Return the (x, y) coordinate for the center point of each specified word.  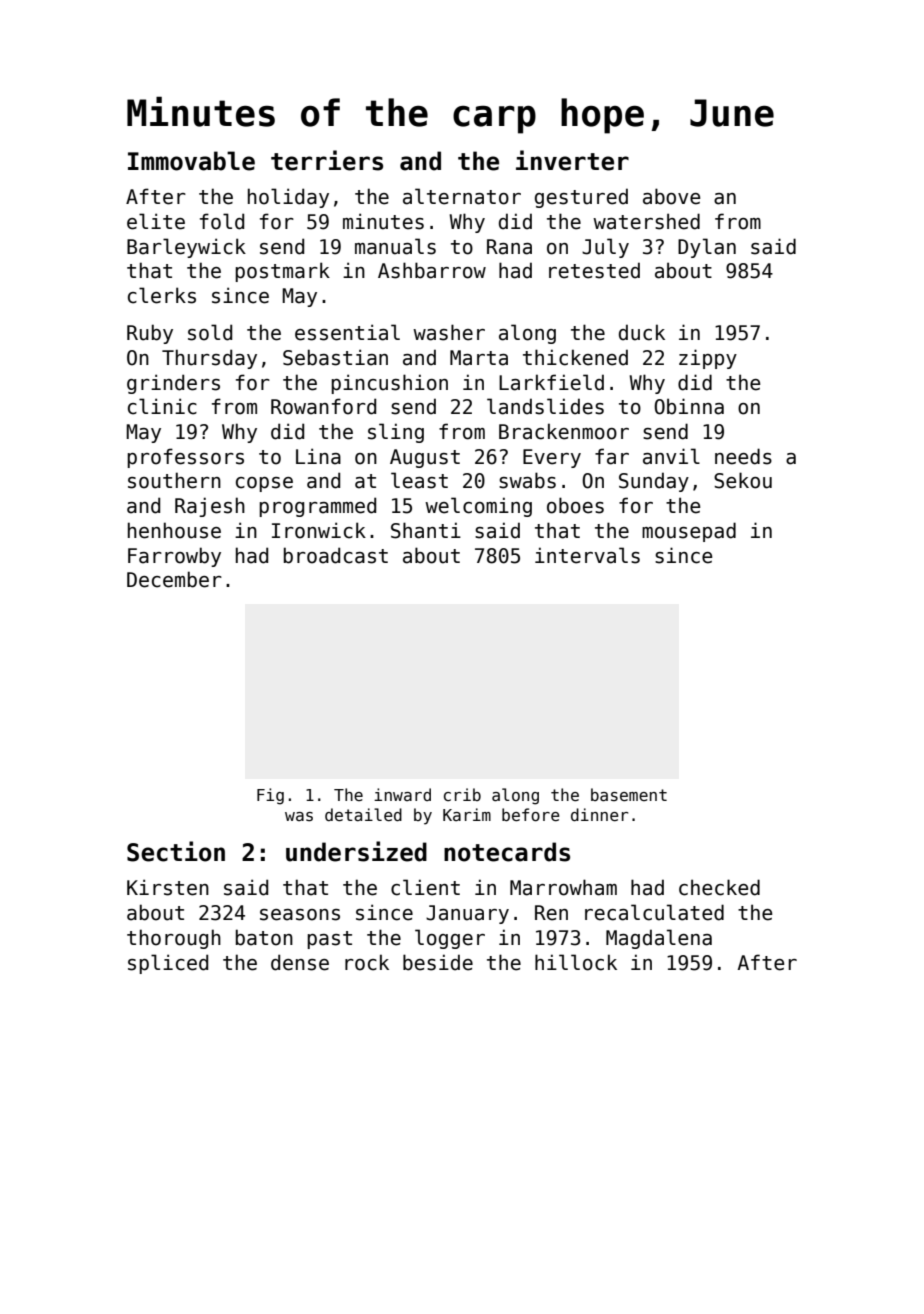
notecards (507, 852)
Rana (509, 247)
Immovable (191, 161)
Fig (270, 796)
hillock (576, 962)
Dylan (707, 248)
